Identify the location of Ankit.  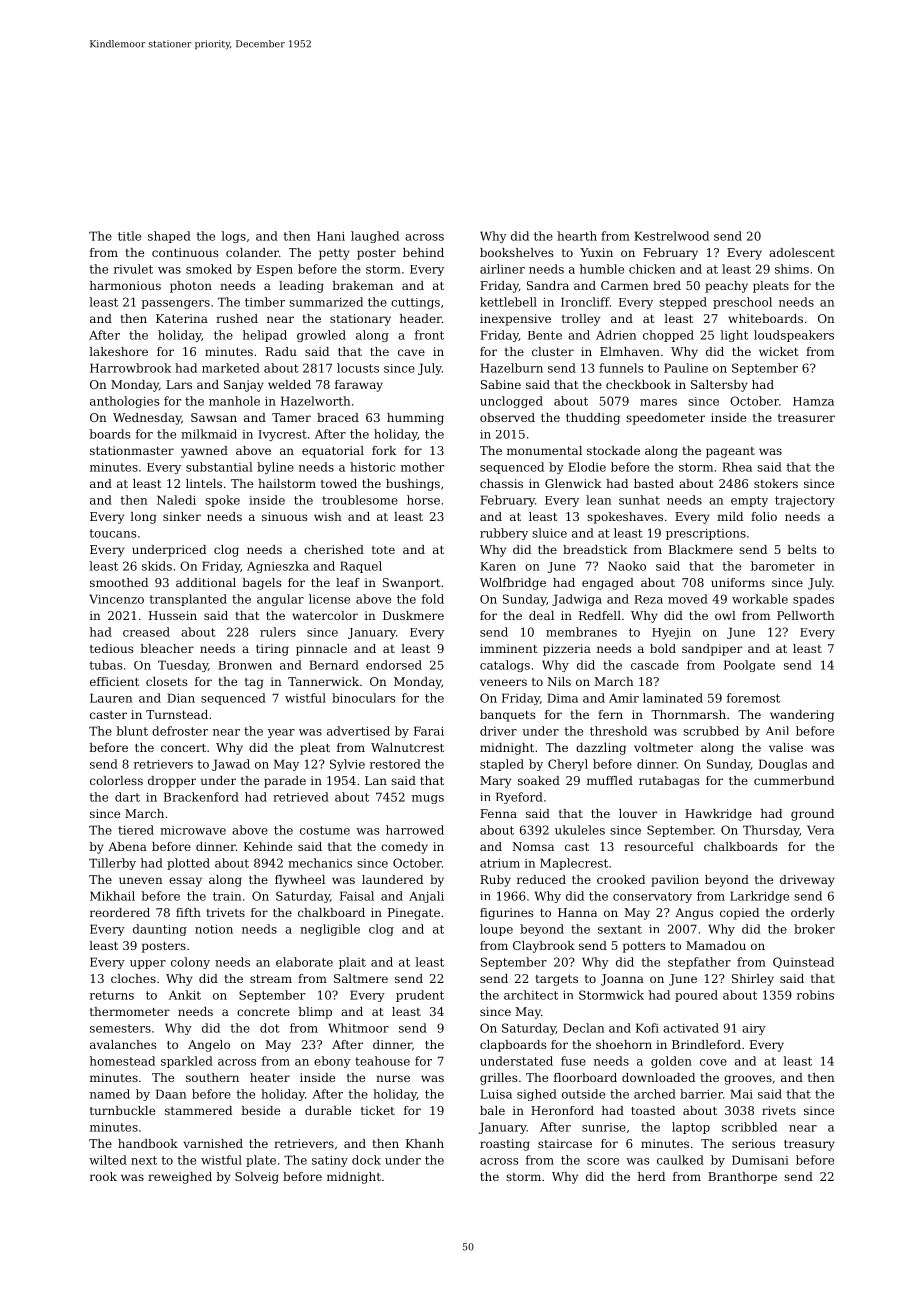
(185, 995).
